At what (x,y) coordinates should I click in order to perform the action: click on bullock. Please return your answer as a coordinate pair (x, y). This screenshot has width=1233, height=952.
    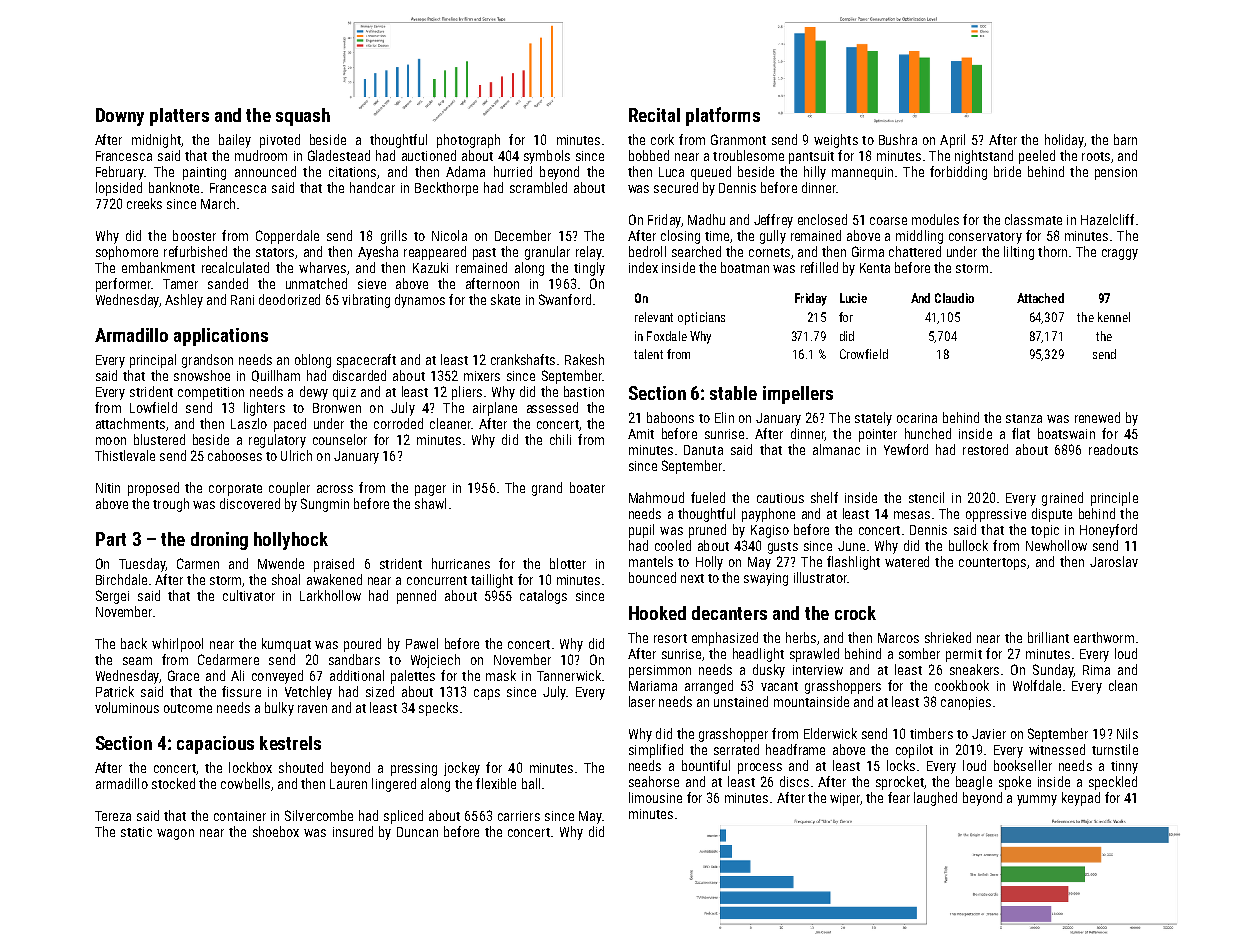
    Looking at the image, I should click on (968, 545).
